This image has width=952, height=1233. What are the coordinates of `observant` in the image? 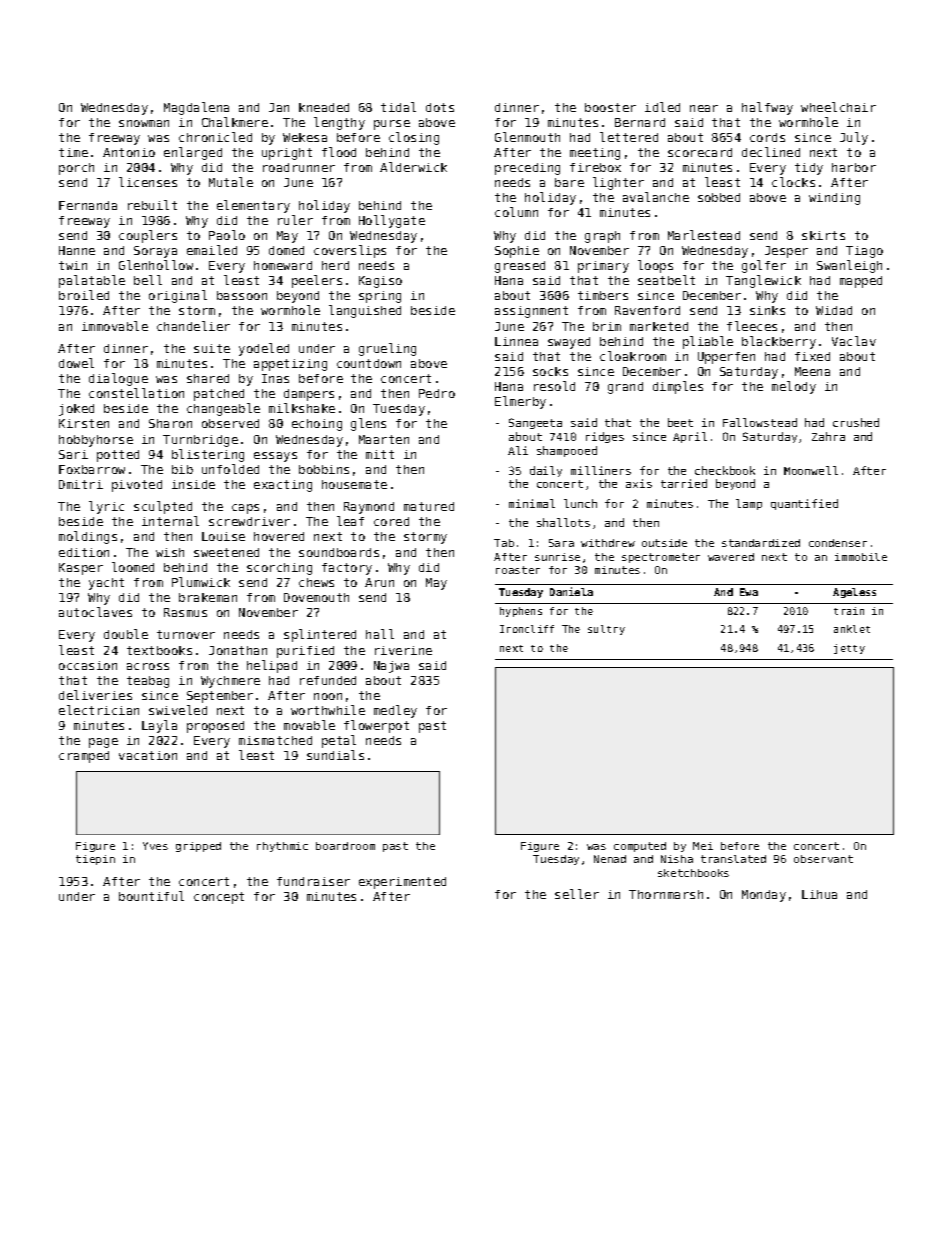 It's located at (823, 859).
